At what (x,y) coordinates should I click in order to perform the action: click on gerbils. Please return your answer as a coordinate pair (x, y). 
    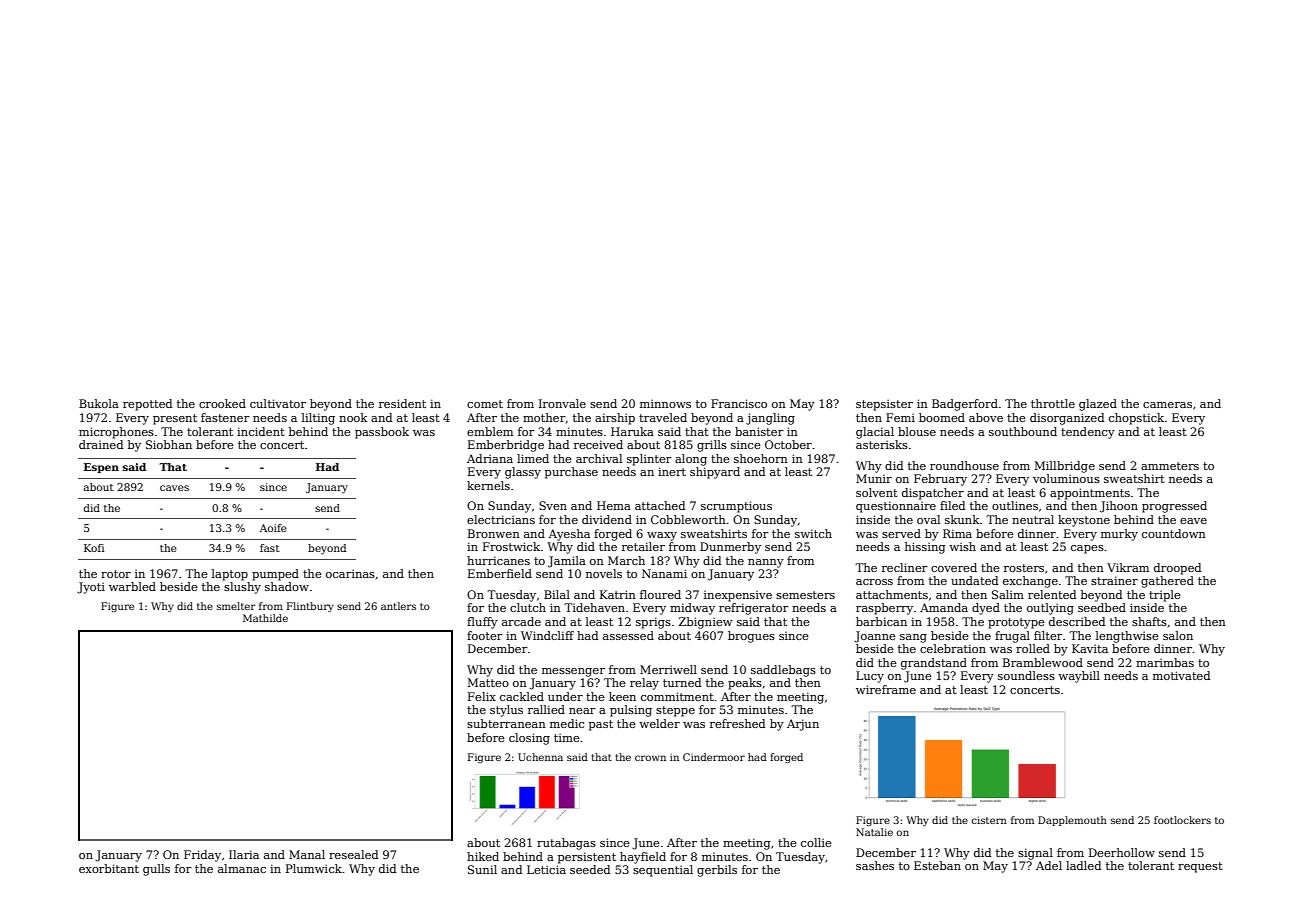
    Looking at the image, I should click on (717, 871).
